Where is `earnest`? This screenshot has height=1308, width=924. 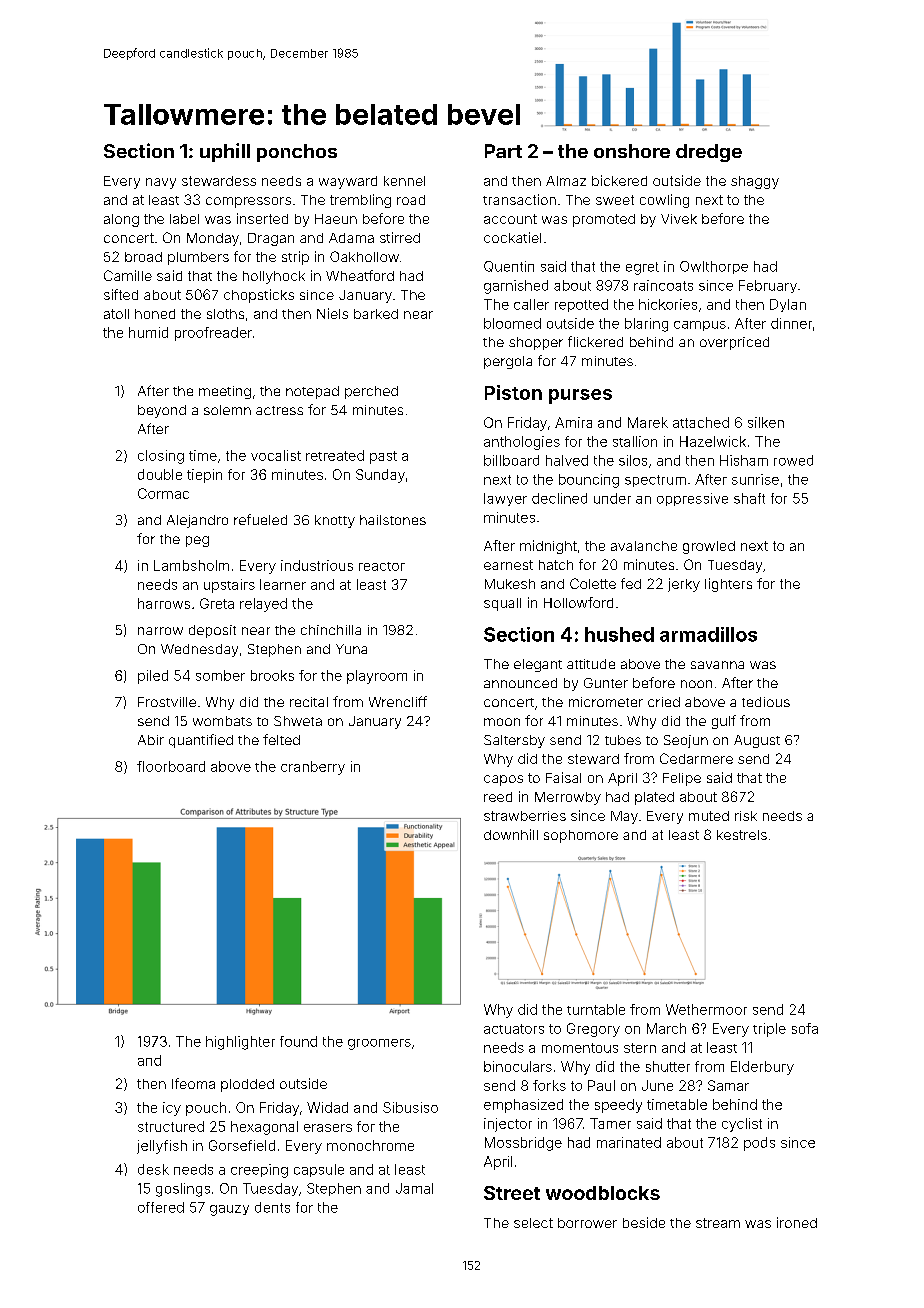
earnest is located at coordinates (508, 565).
